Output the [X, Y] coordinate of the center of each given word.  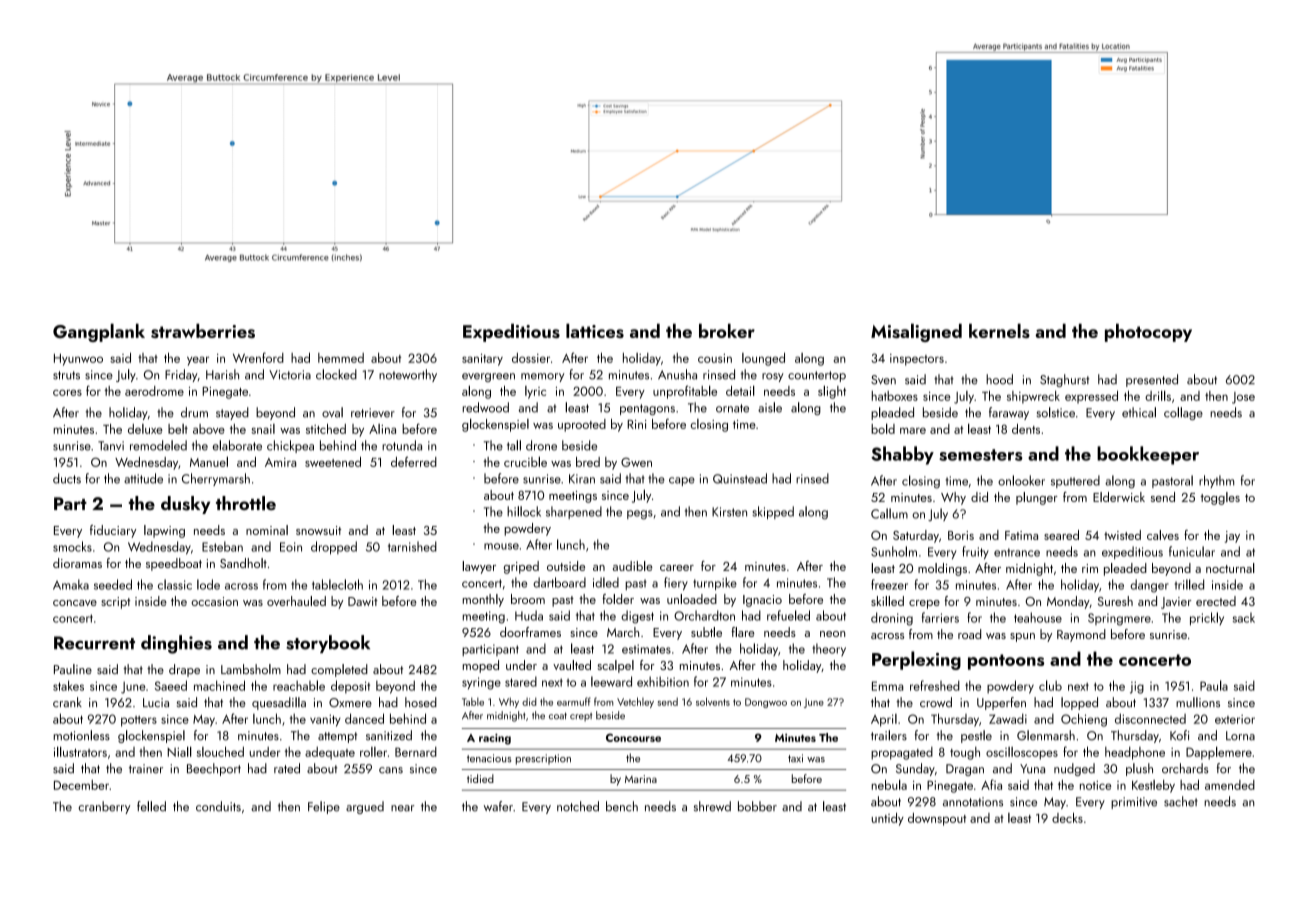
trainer [146, 769]
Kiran [582, 479]
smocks [72, 546]
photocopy [1148, 333]
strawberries [203, 331]
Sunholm [894, 551]
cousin [715, 358]
